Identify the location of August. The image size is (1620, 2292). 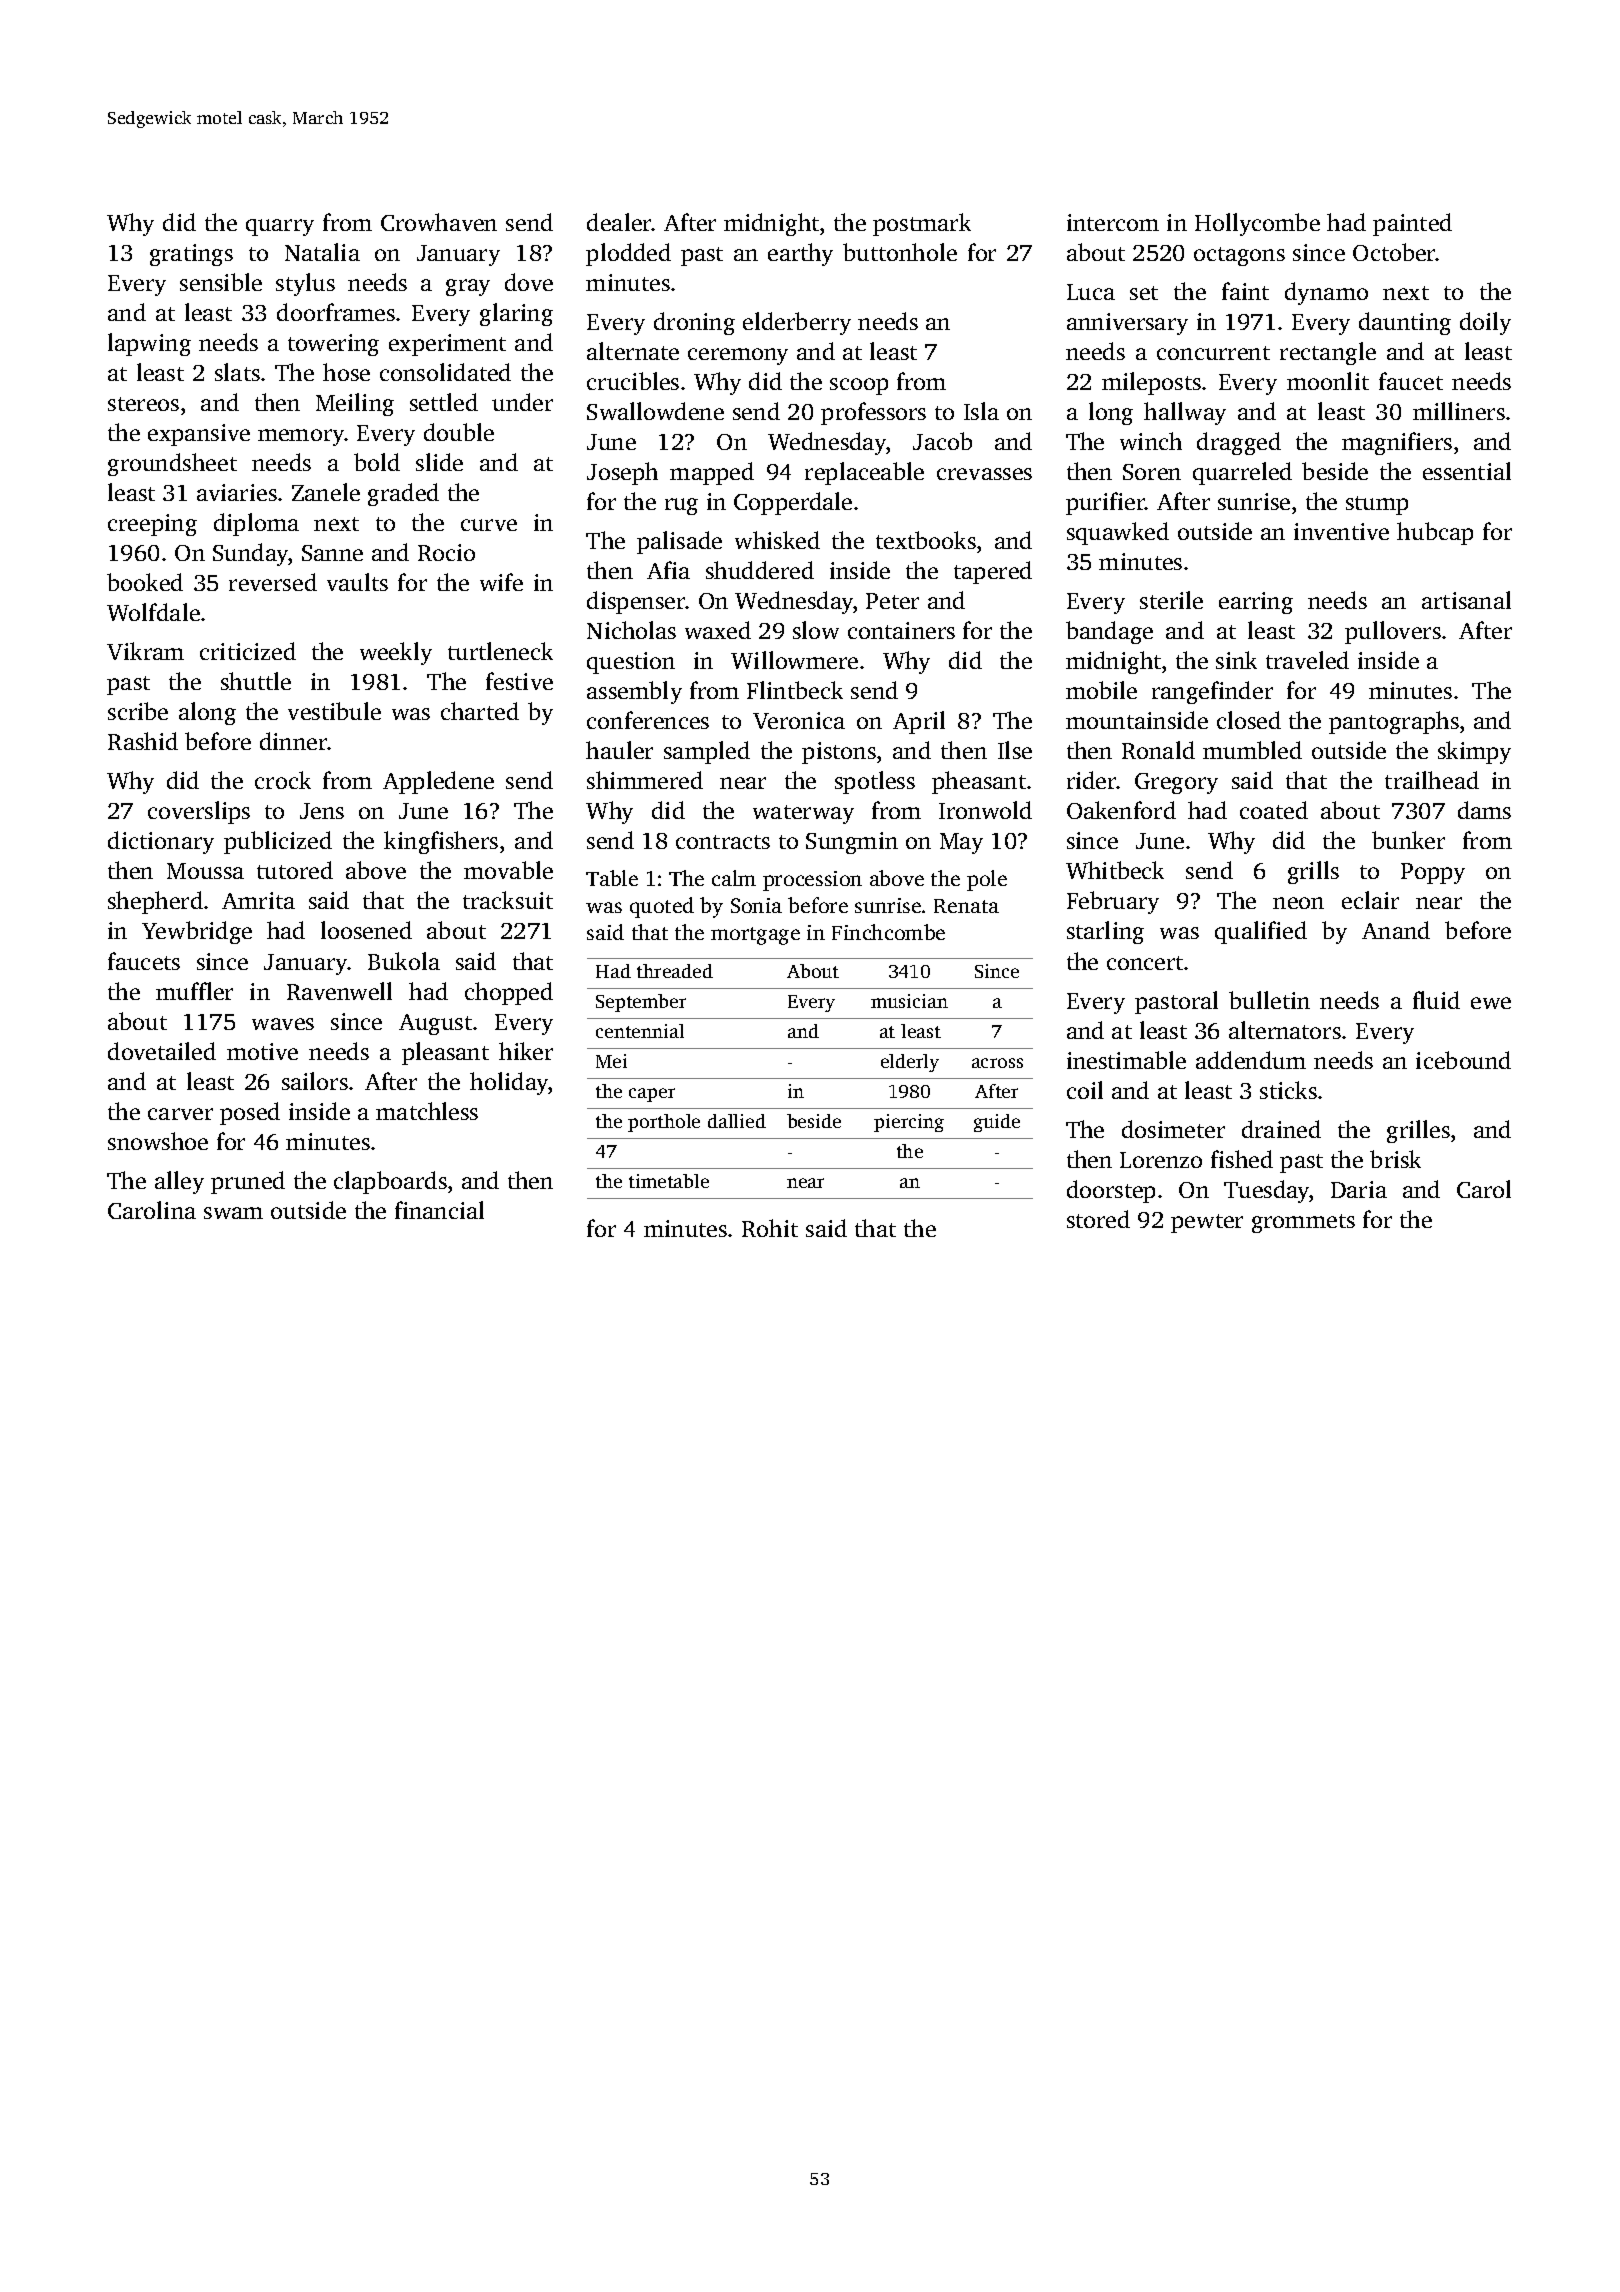
(435, 1024).
